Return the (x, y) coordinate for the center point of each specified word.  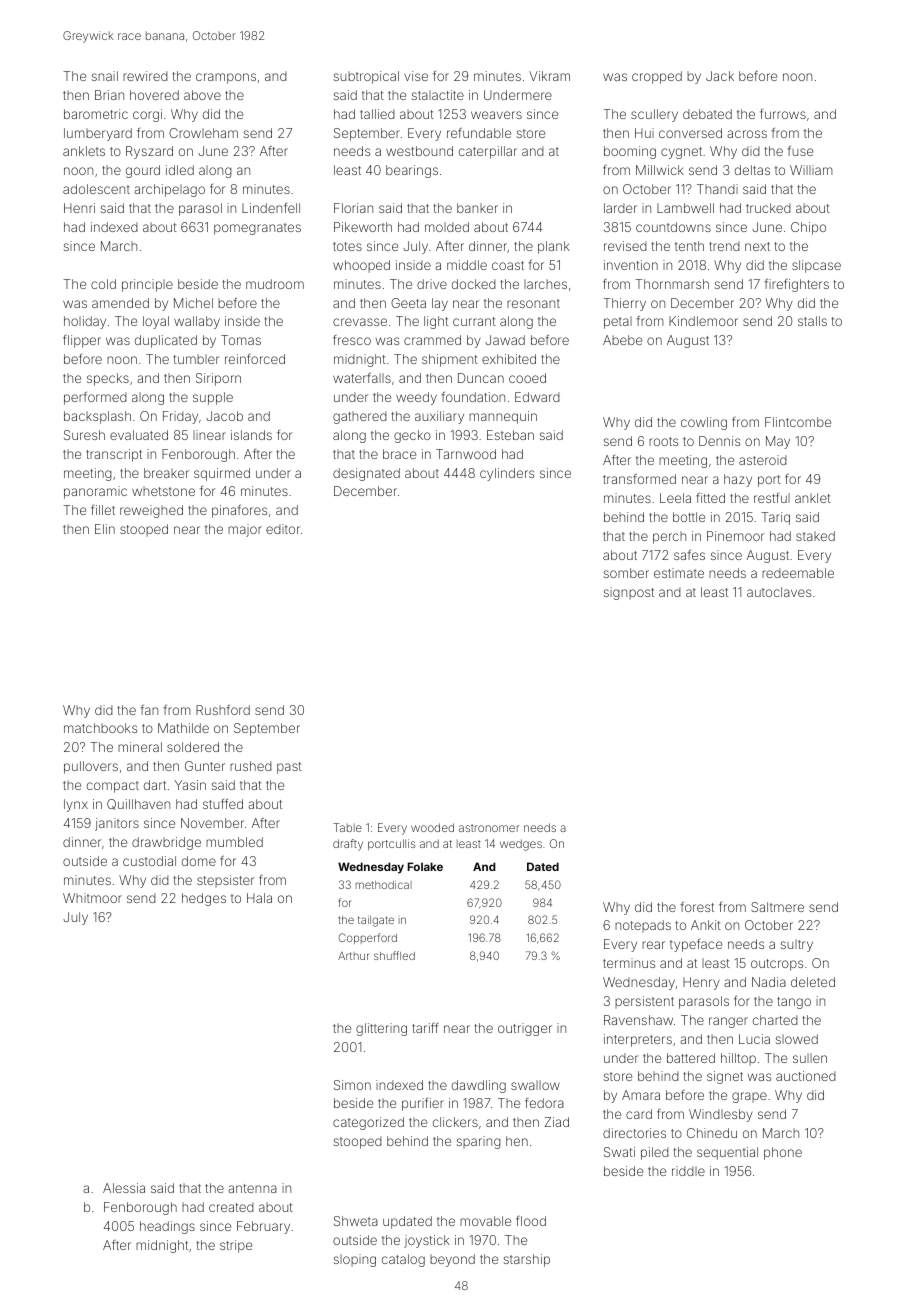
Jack (720, 76)
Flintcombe (798, 422)
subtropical (366, 77)
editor (283, 529)
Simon (352, 1085)
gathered (360, 417)
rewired (145, 76)
